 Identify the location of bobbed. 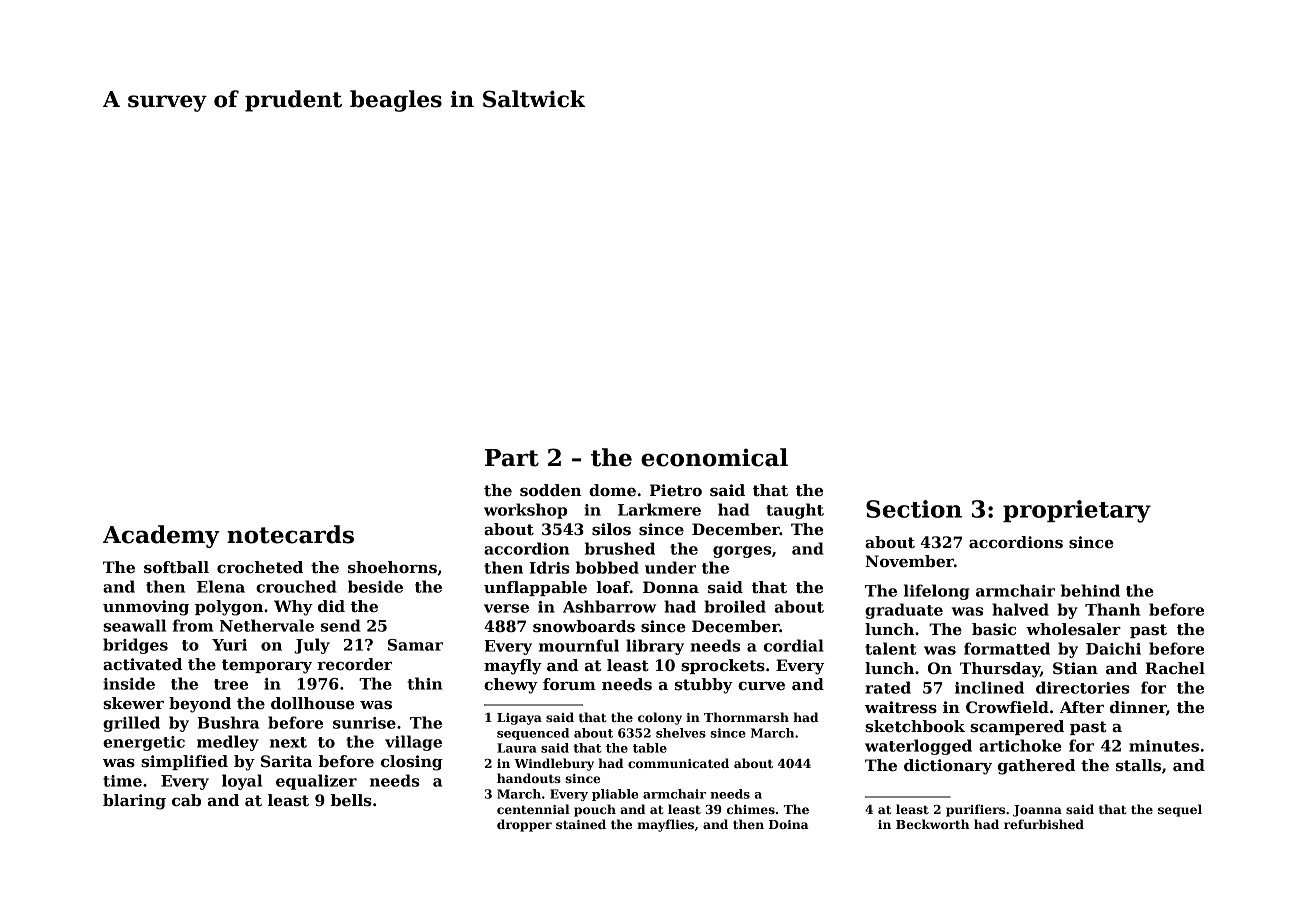
(607, 567).
